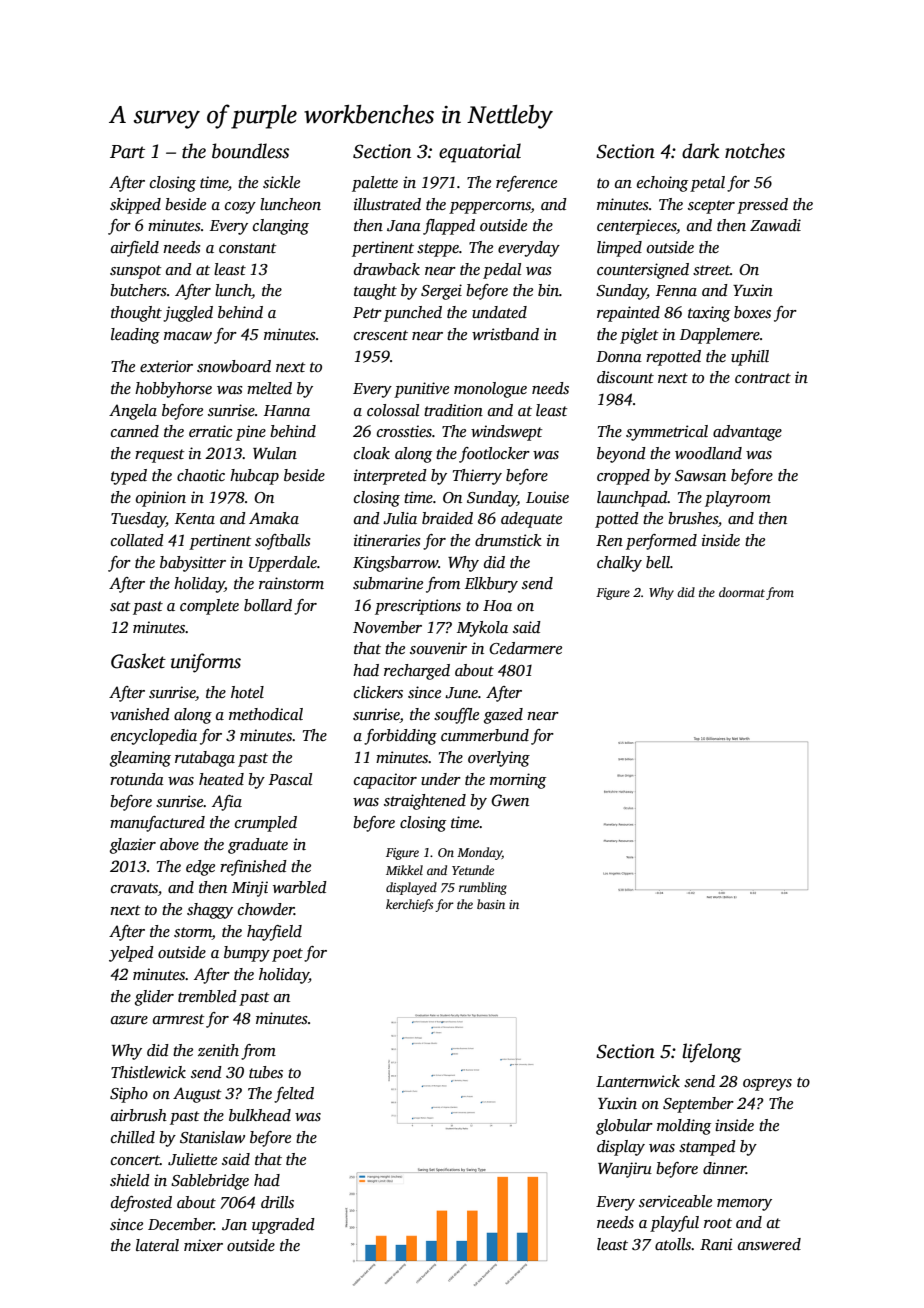 The height and width of the screenshot is (1308, 924). Describe the element at coordinates (707, 1148) in the screenshot. I see `stamped` at that location.
